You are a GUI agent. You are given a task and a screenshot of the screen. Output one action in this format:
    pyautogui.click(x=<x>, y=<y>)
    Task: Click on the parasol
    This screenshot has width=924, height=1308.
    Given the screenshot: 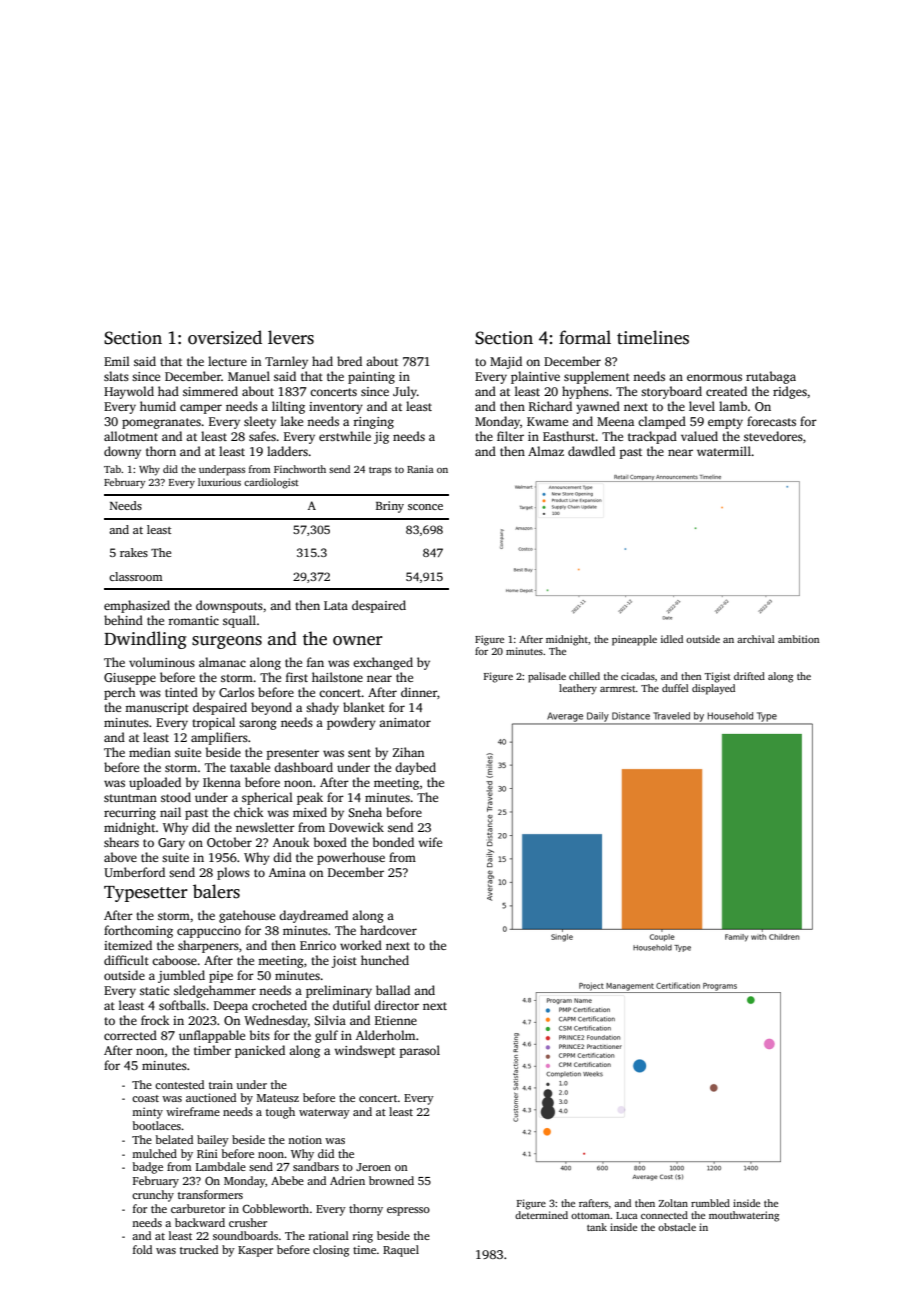 What is the action you would take?
    pyautogui.click(x=420, y=1051)
